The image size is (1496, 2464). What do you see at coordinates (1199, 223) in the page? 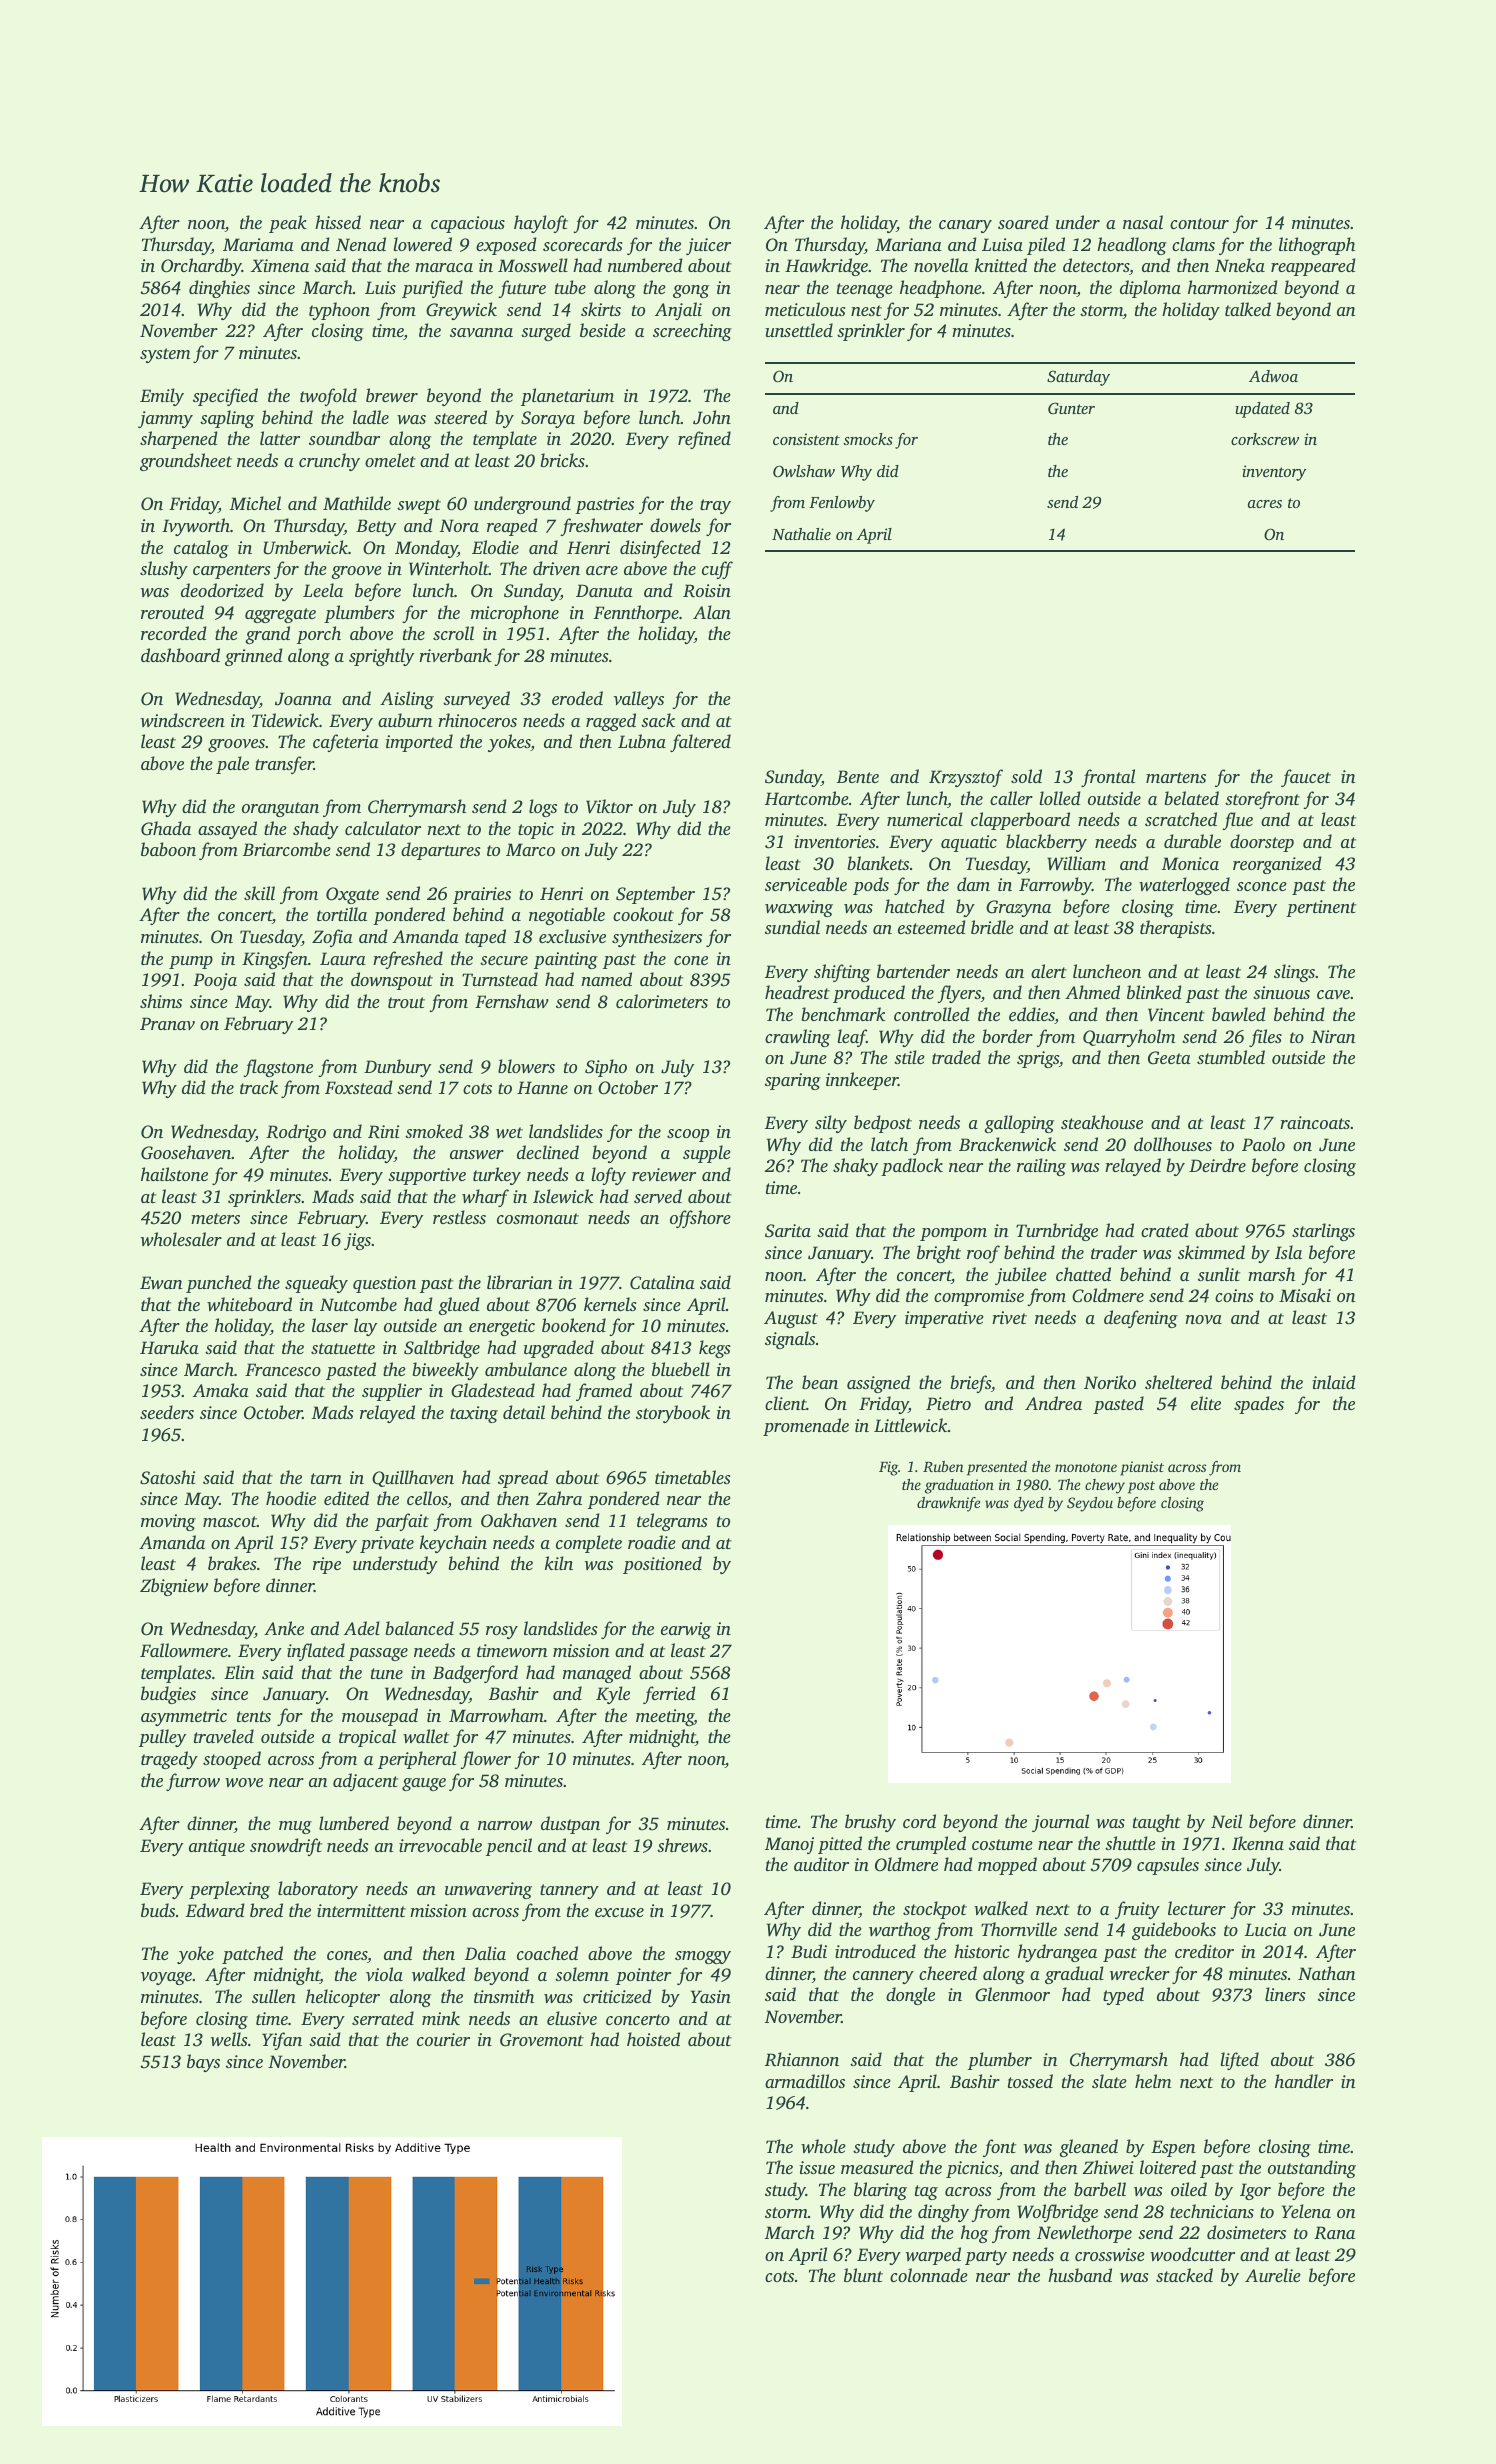
I see `contour` at bounding box center [1199, 223].
